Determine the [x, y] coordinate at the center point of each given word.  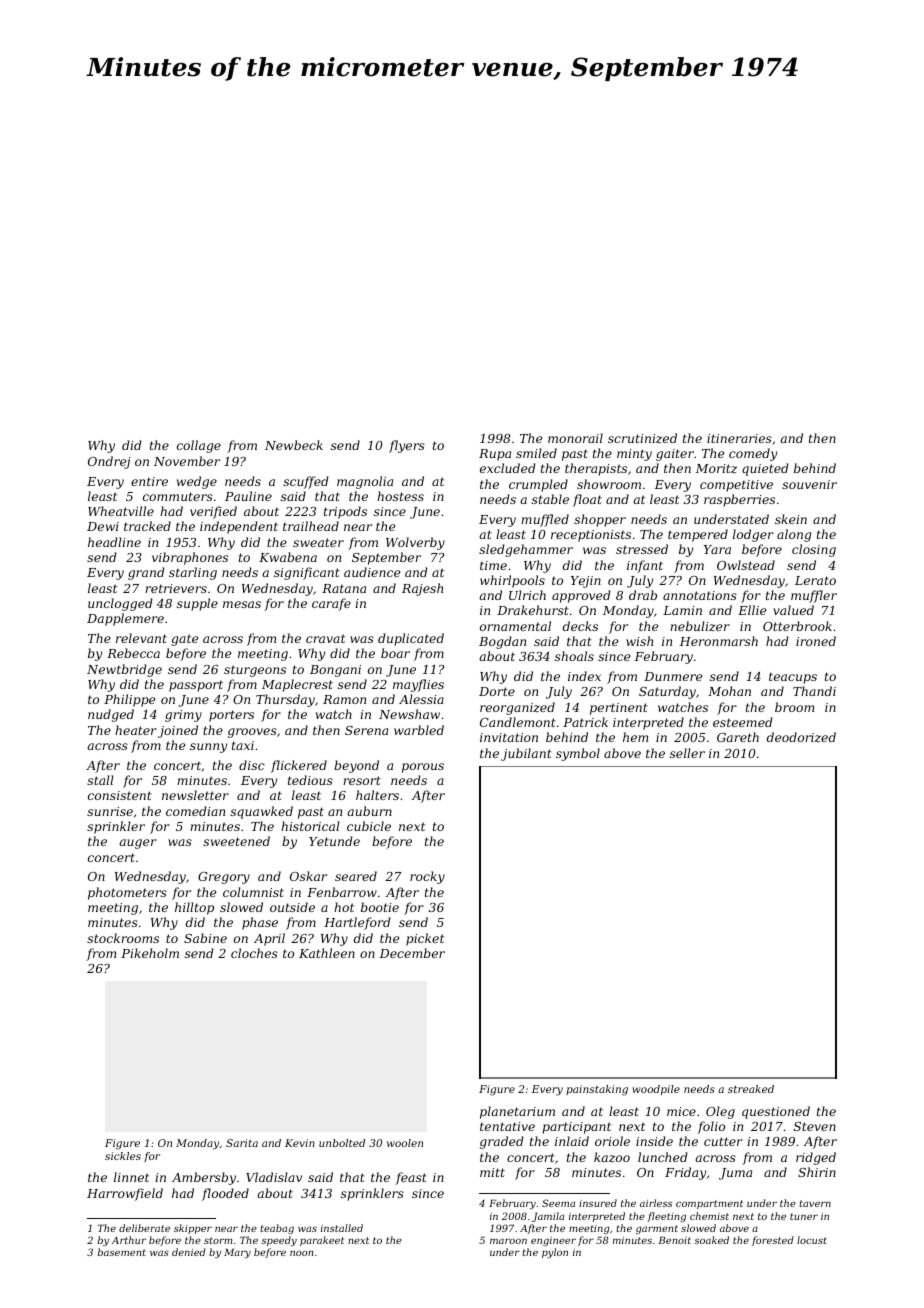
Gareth [738, 737]
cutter [723, 1141]
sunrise [110, 811]
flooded [225, 1194]
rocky [427, 877]
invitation [509, 737]
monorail [575, 438]
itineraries [739, 438]
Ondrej [109, 462]
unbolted [342, 1143]
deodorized [801, 737]
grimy [183, 716]
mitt [492, 1172]
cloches [254, 953]
